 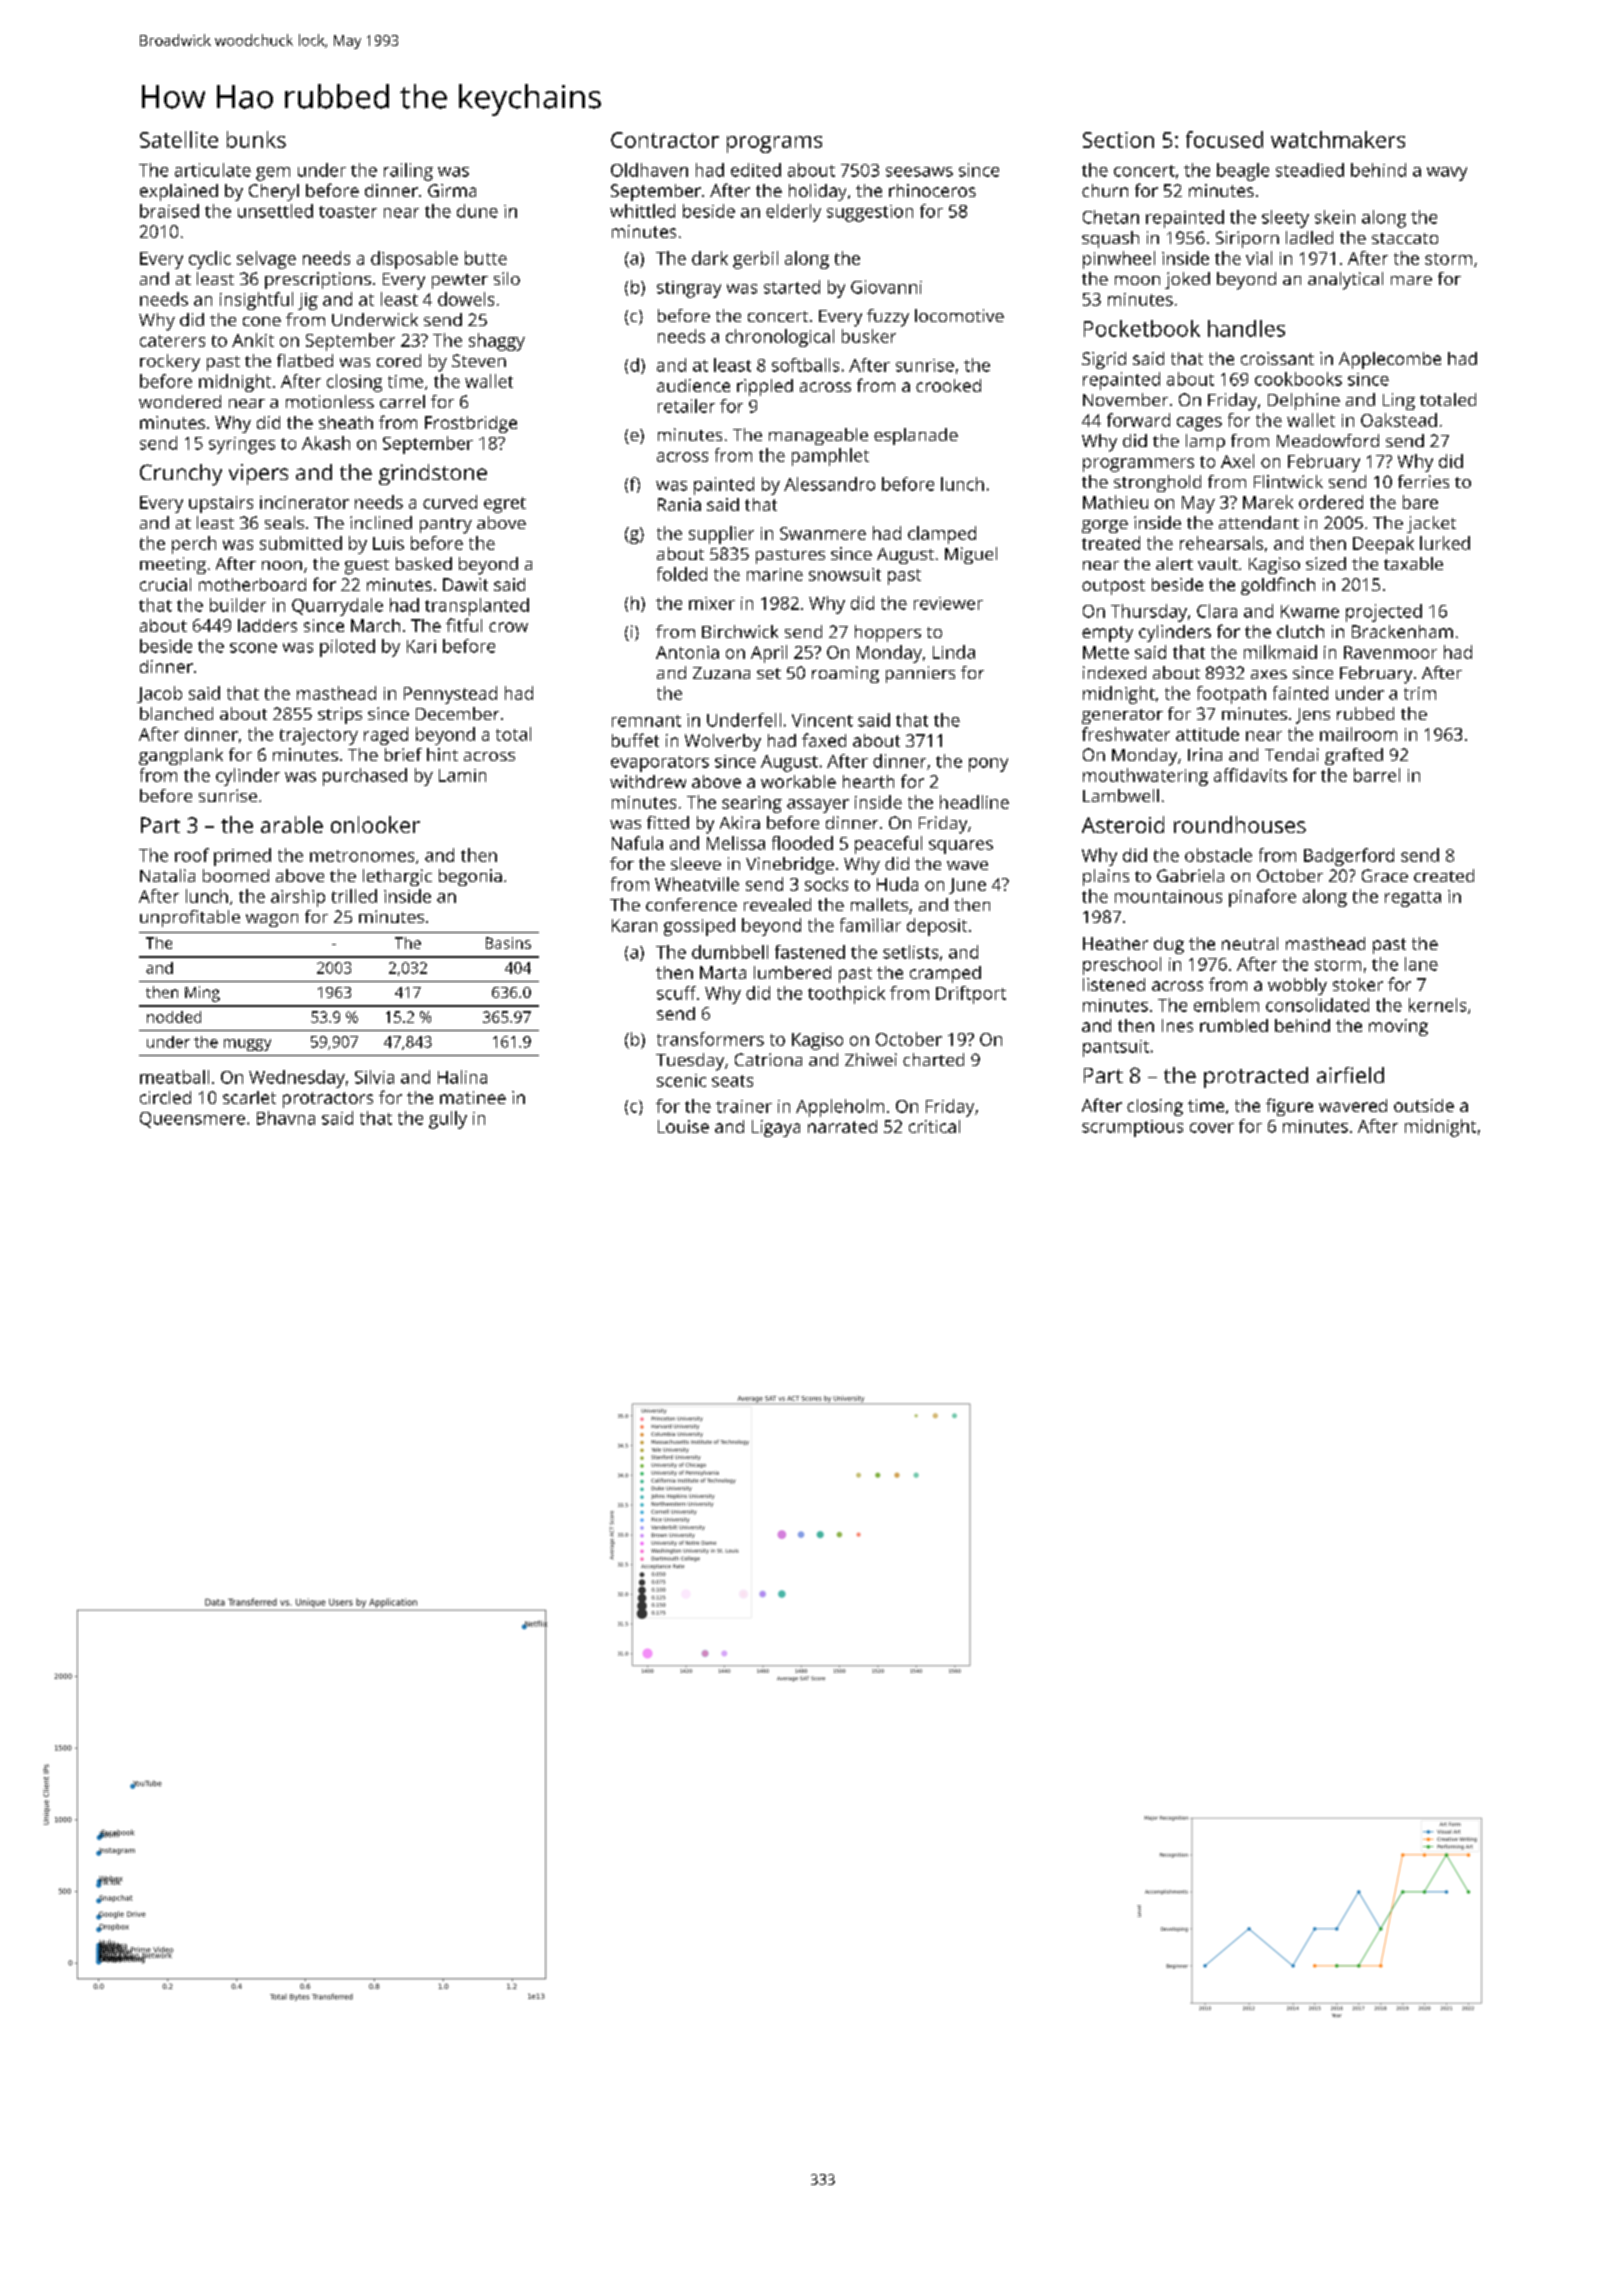 I want to click on barrel, so click(x=1377, y=775).
